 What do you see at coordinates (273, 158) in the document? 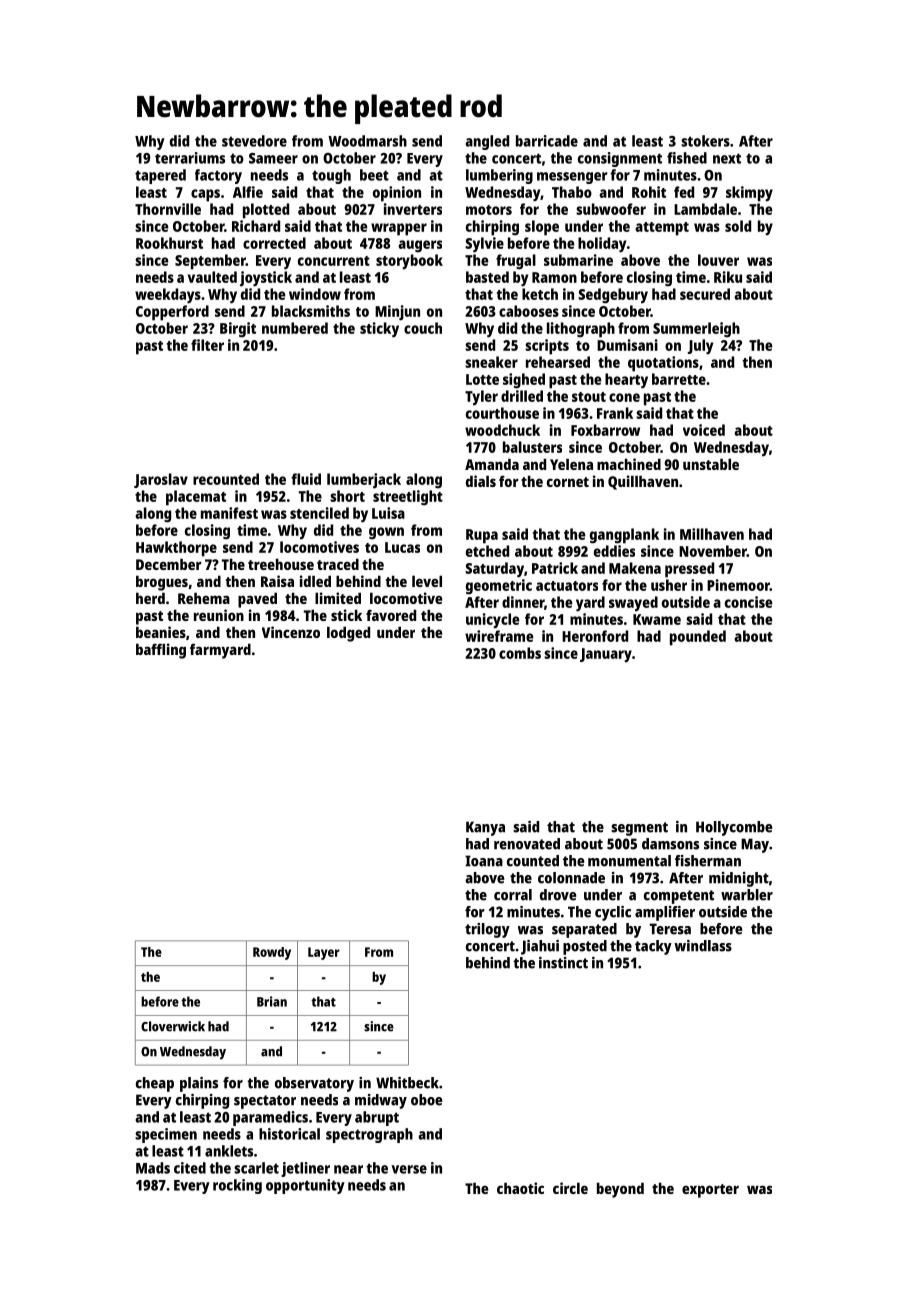
I see `Sameer` at bounding box center [273, 158].
